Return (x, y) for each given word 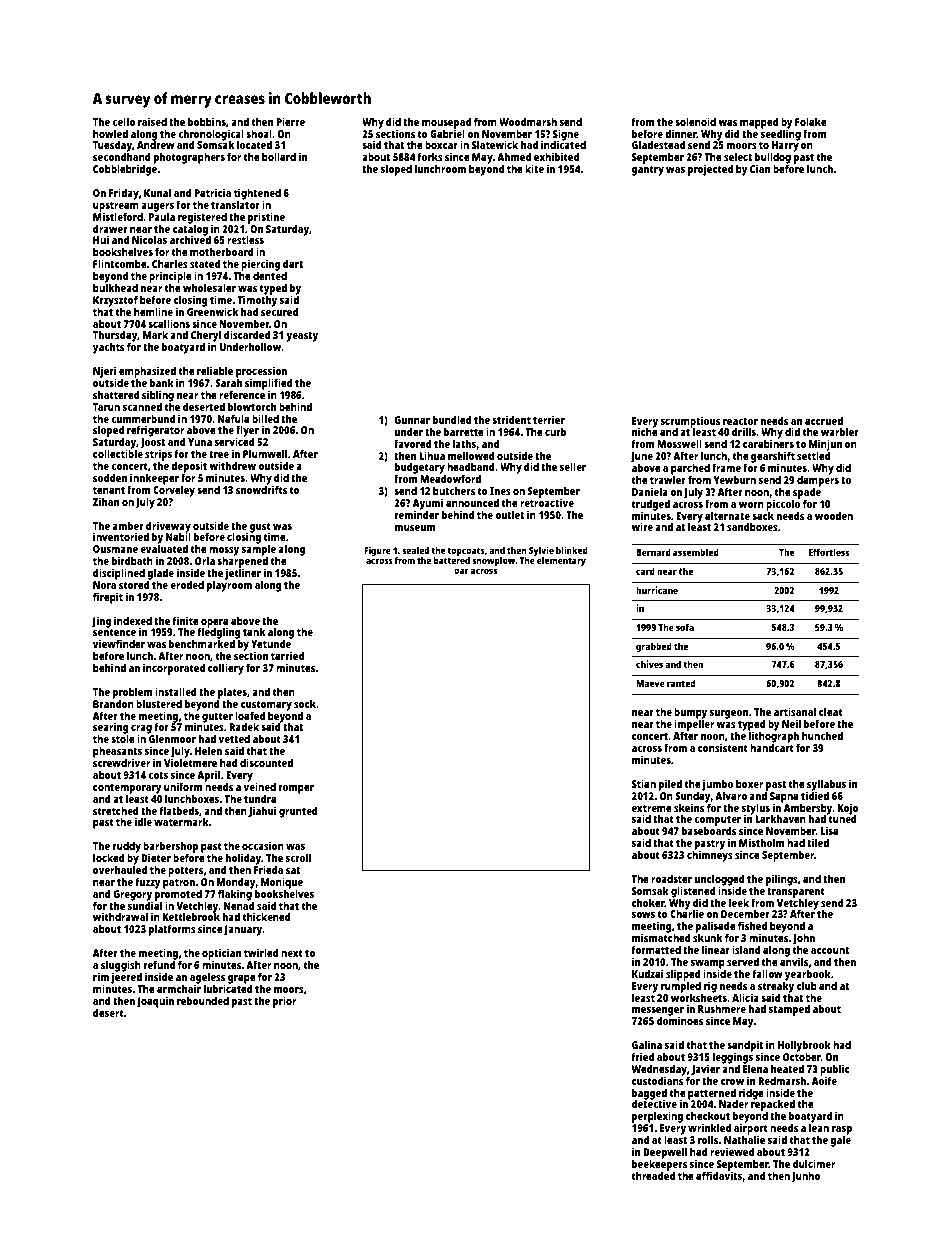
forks (430, 156)
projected (710, 170)
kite (534, 168)
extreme (652, 808)
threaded (653, 1175)
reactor (740, 421)
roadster (671, 878)
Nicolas (149, 239)
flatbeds (179, 810)
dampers (818, 482)
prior (284, 1002)
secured (279, 311)
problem (132, 693)
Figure (377, 551)
